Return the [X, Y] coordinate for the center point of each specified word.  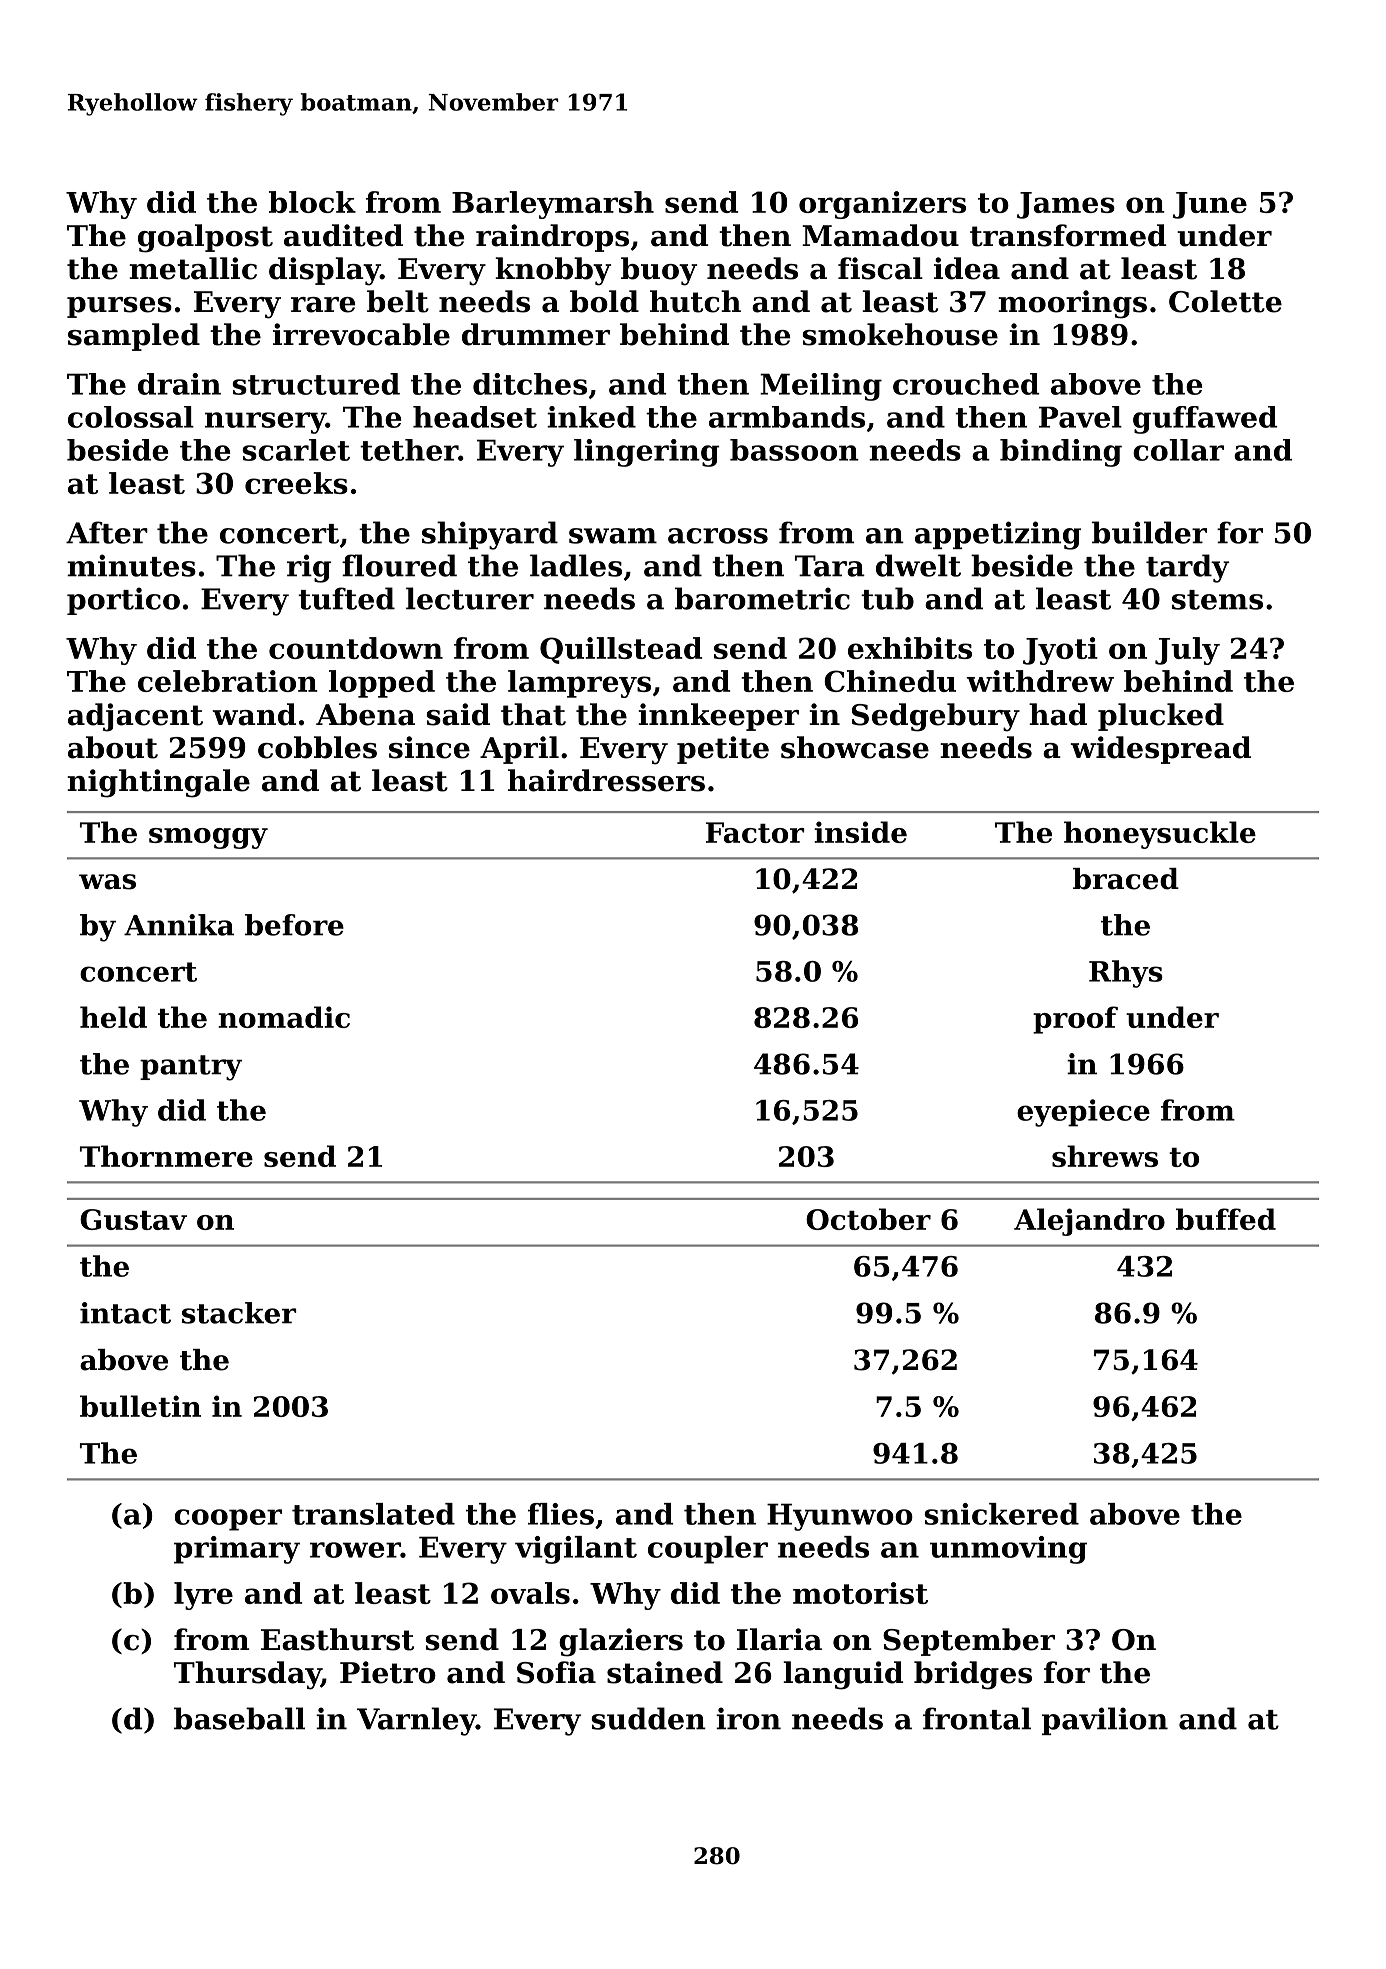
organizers [882, 205]
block [312, 202]
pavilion [1105, 1721]
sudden [648, 1718]
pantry [191, 1068]
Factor [755, 832]
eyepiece [1083, 1113]
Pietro [388, 1672]
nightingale [158, 783]
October [868, 1219]
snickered [1002, 1514]
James [1066, 205]
